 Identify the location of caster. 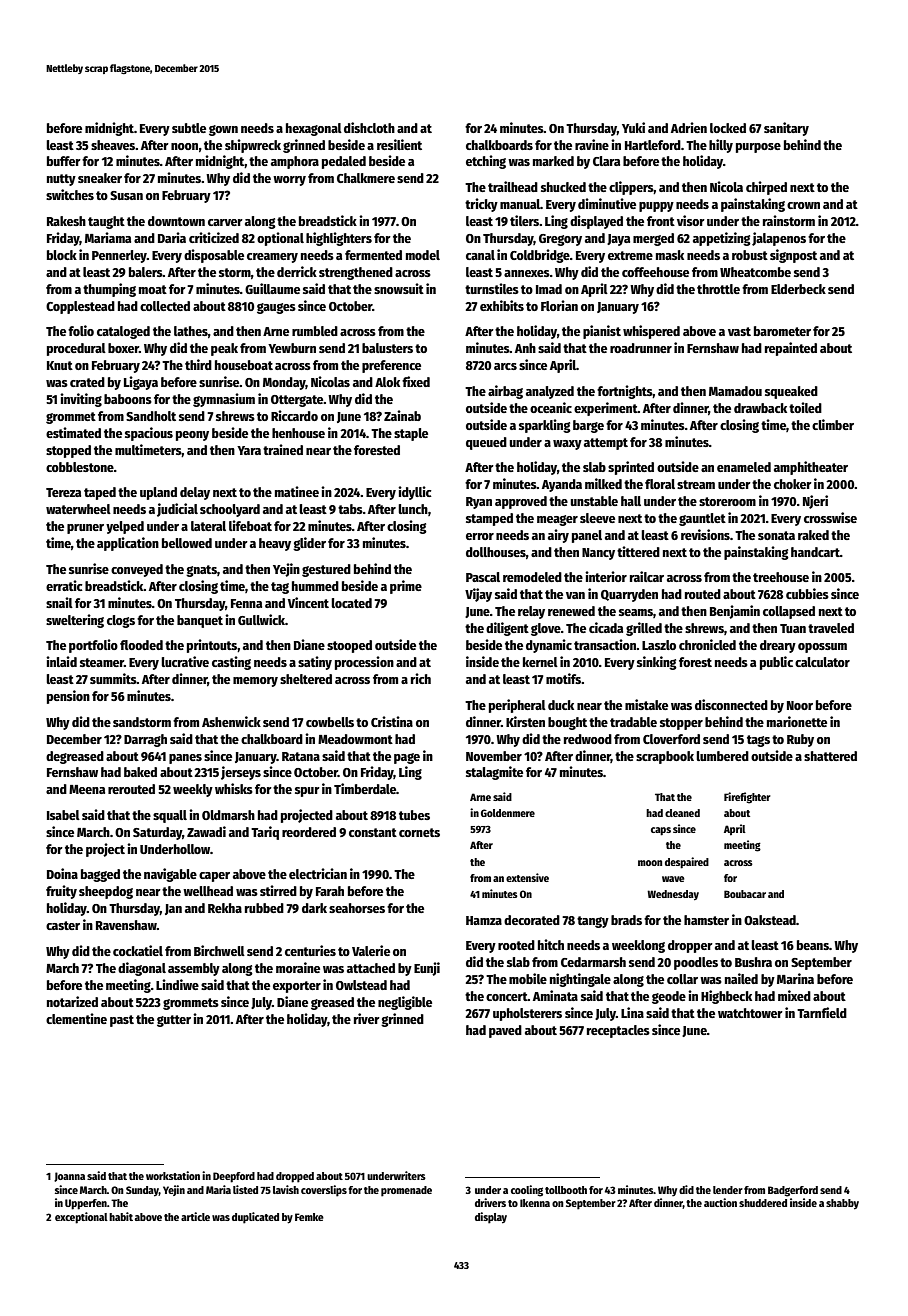
(63, 925).
